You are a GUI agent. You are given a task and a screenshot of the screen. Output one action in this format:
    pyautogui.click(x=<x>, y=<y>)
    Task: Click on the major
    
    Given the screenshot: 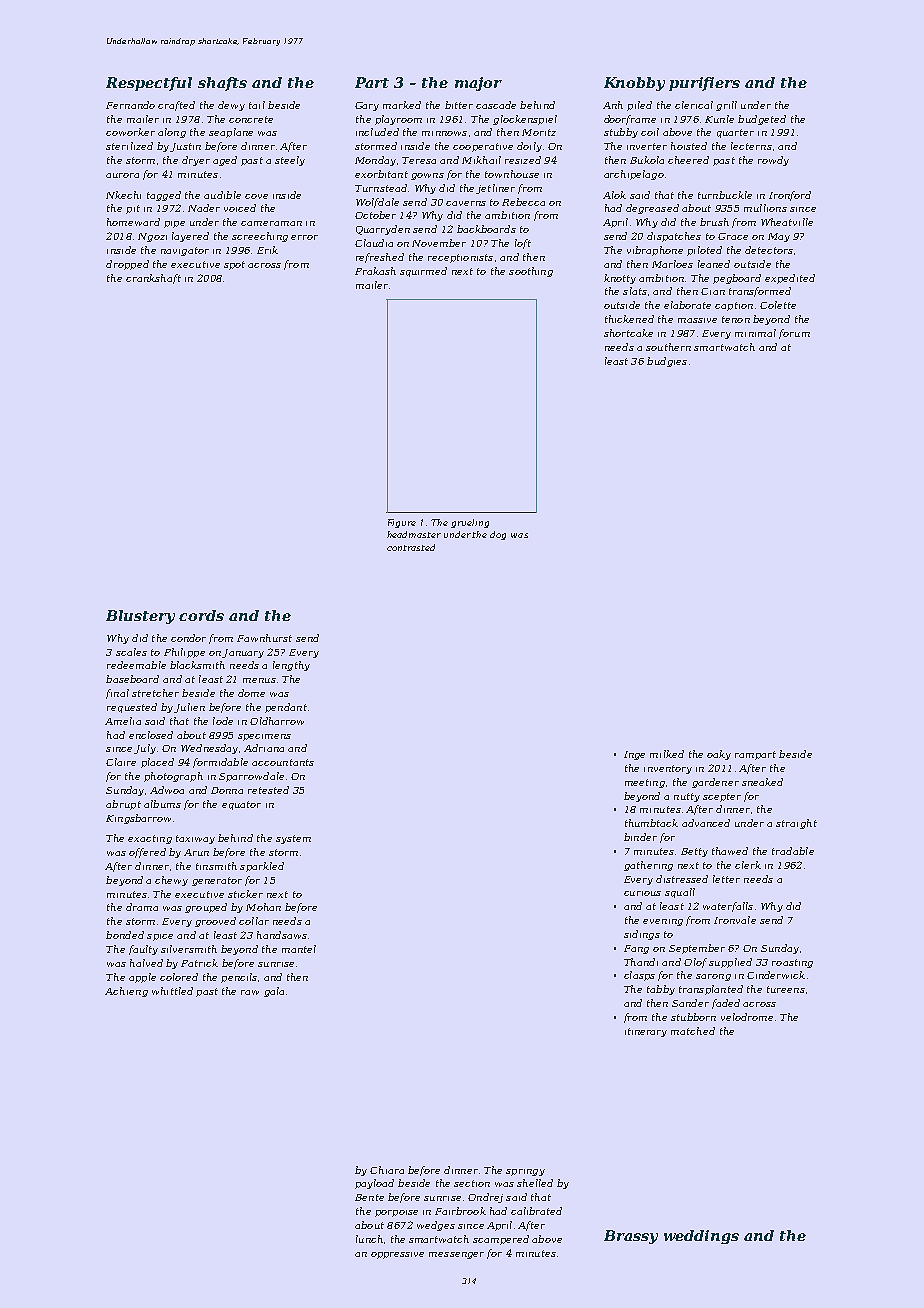 What is the action you would take?
    pyautogui.click(x=478, y=84)
